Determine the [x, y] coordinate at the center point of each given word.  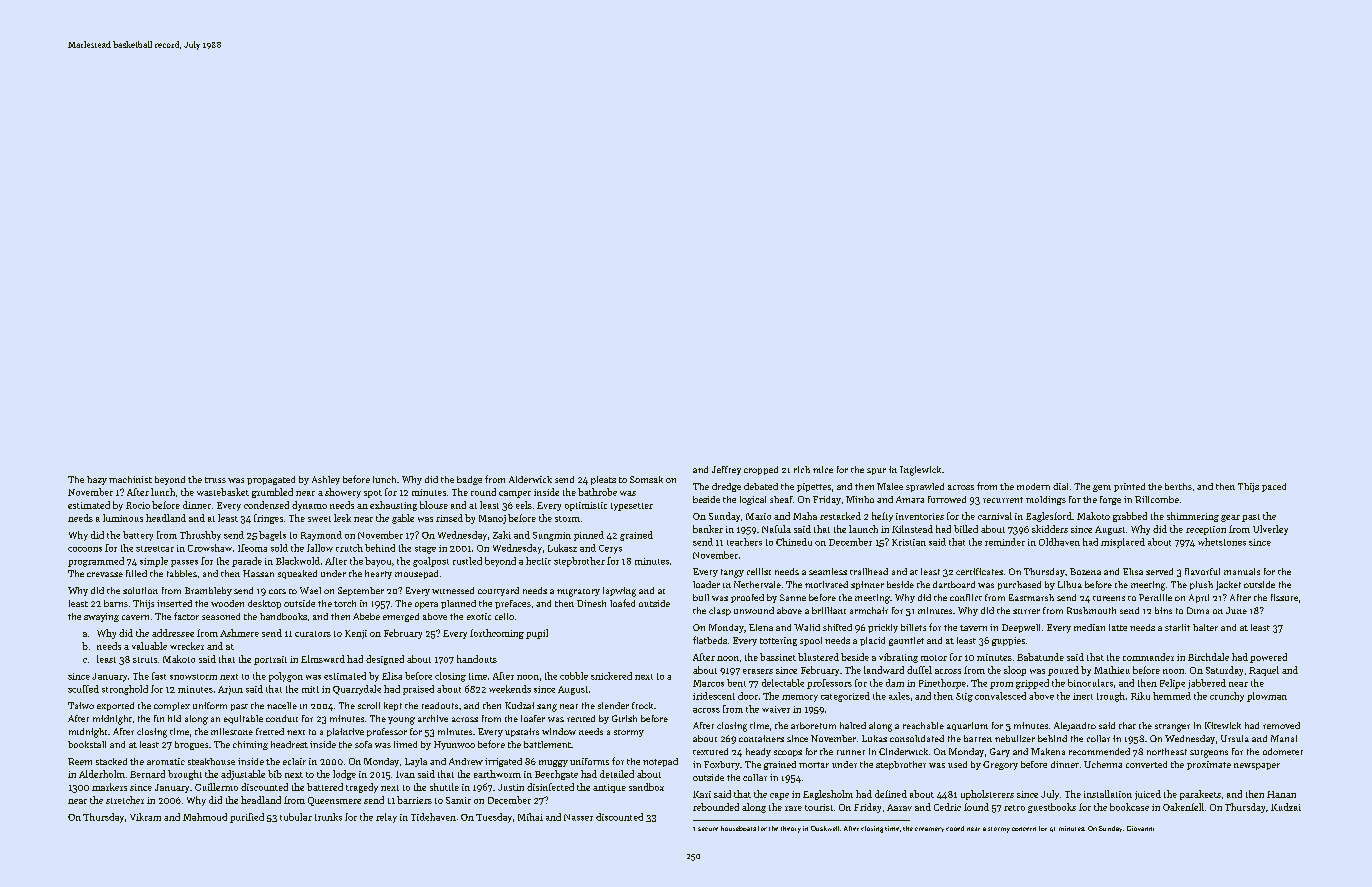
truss [215, 480]
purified [247, 818]
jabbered [1207, 684]
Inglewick [920, 471]
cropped [761, 470]
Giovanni [1140, 828]
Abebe [366, 616]
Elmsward [323, 659]
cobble [574, 676]
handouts [477, 659]
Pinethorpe [942, 684]
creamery [929, 829]
